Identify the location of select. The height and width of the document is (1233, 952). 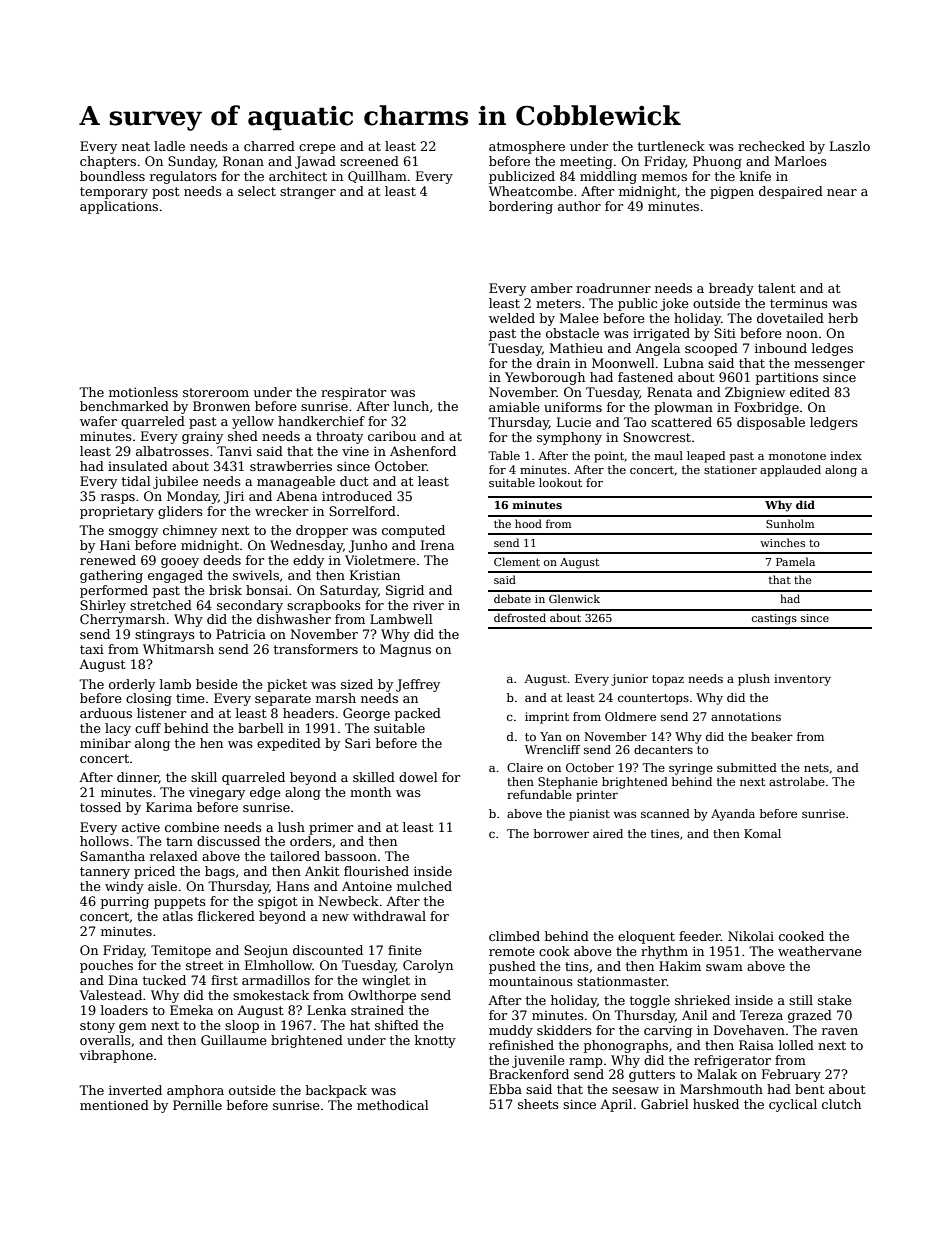
(257, 191).
